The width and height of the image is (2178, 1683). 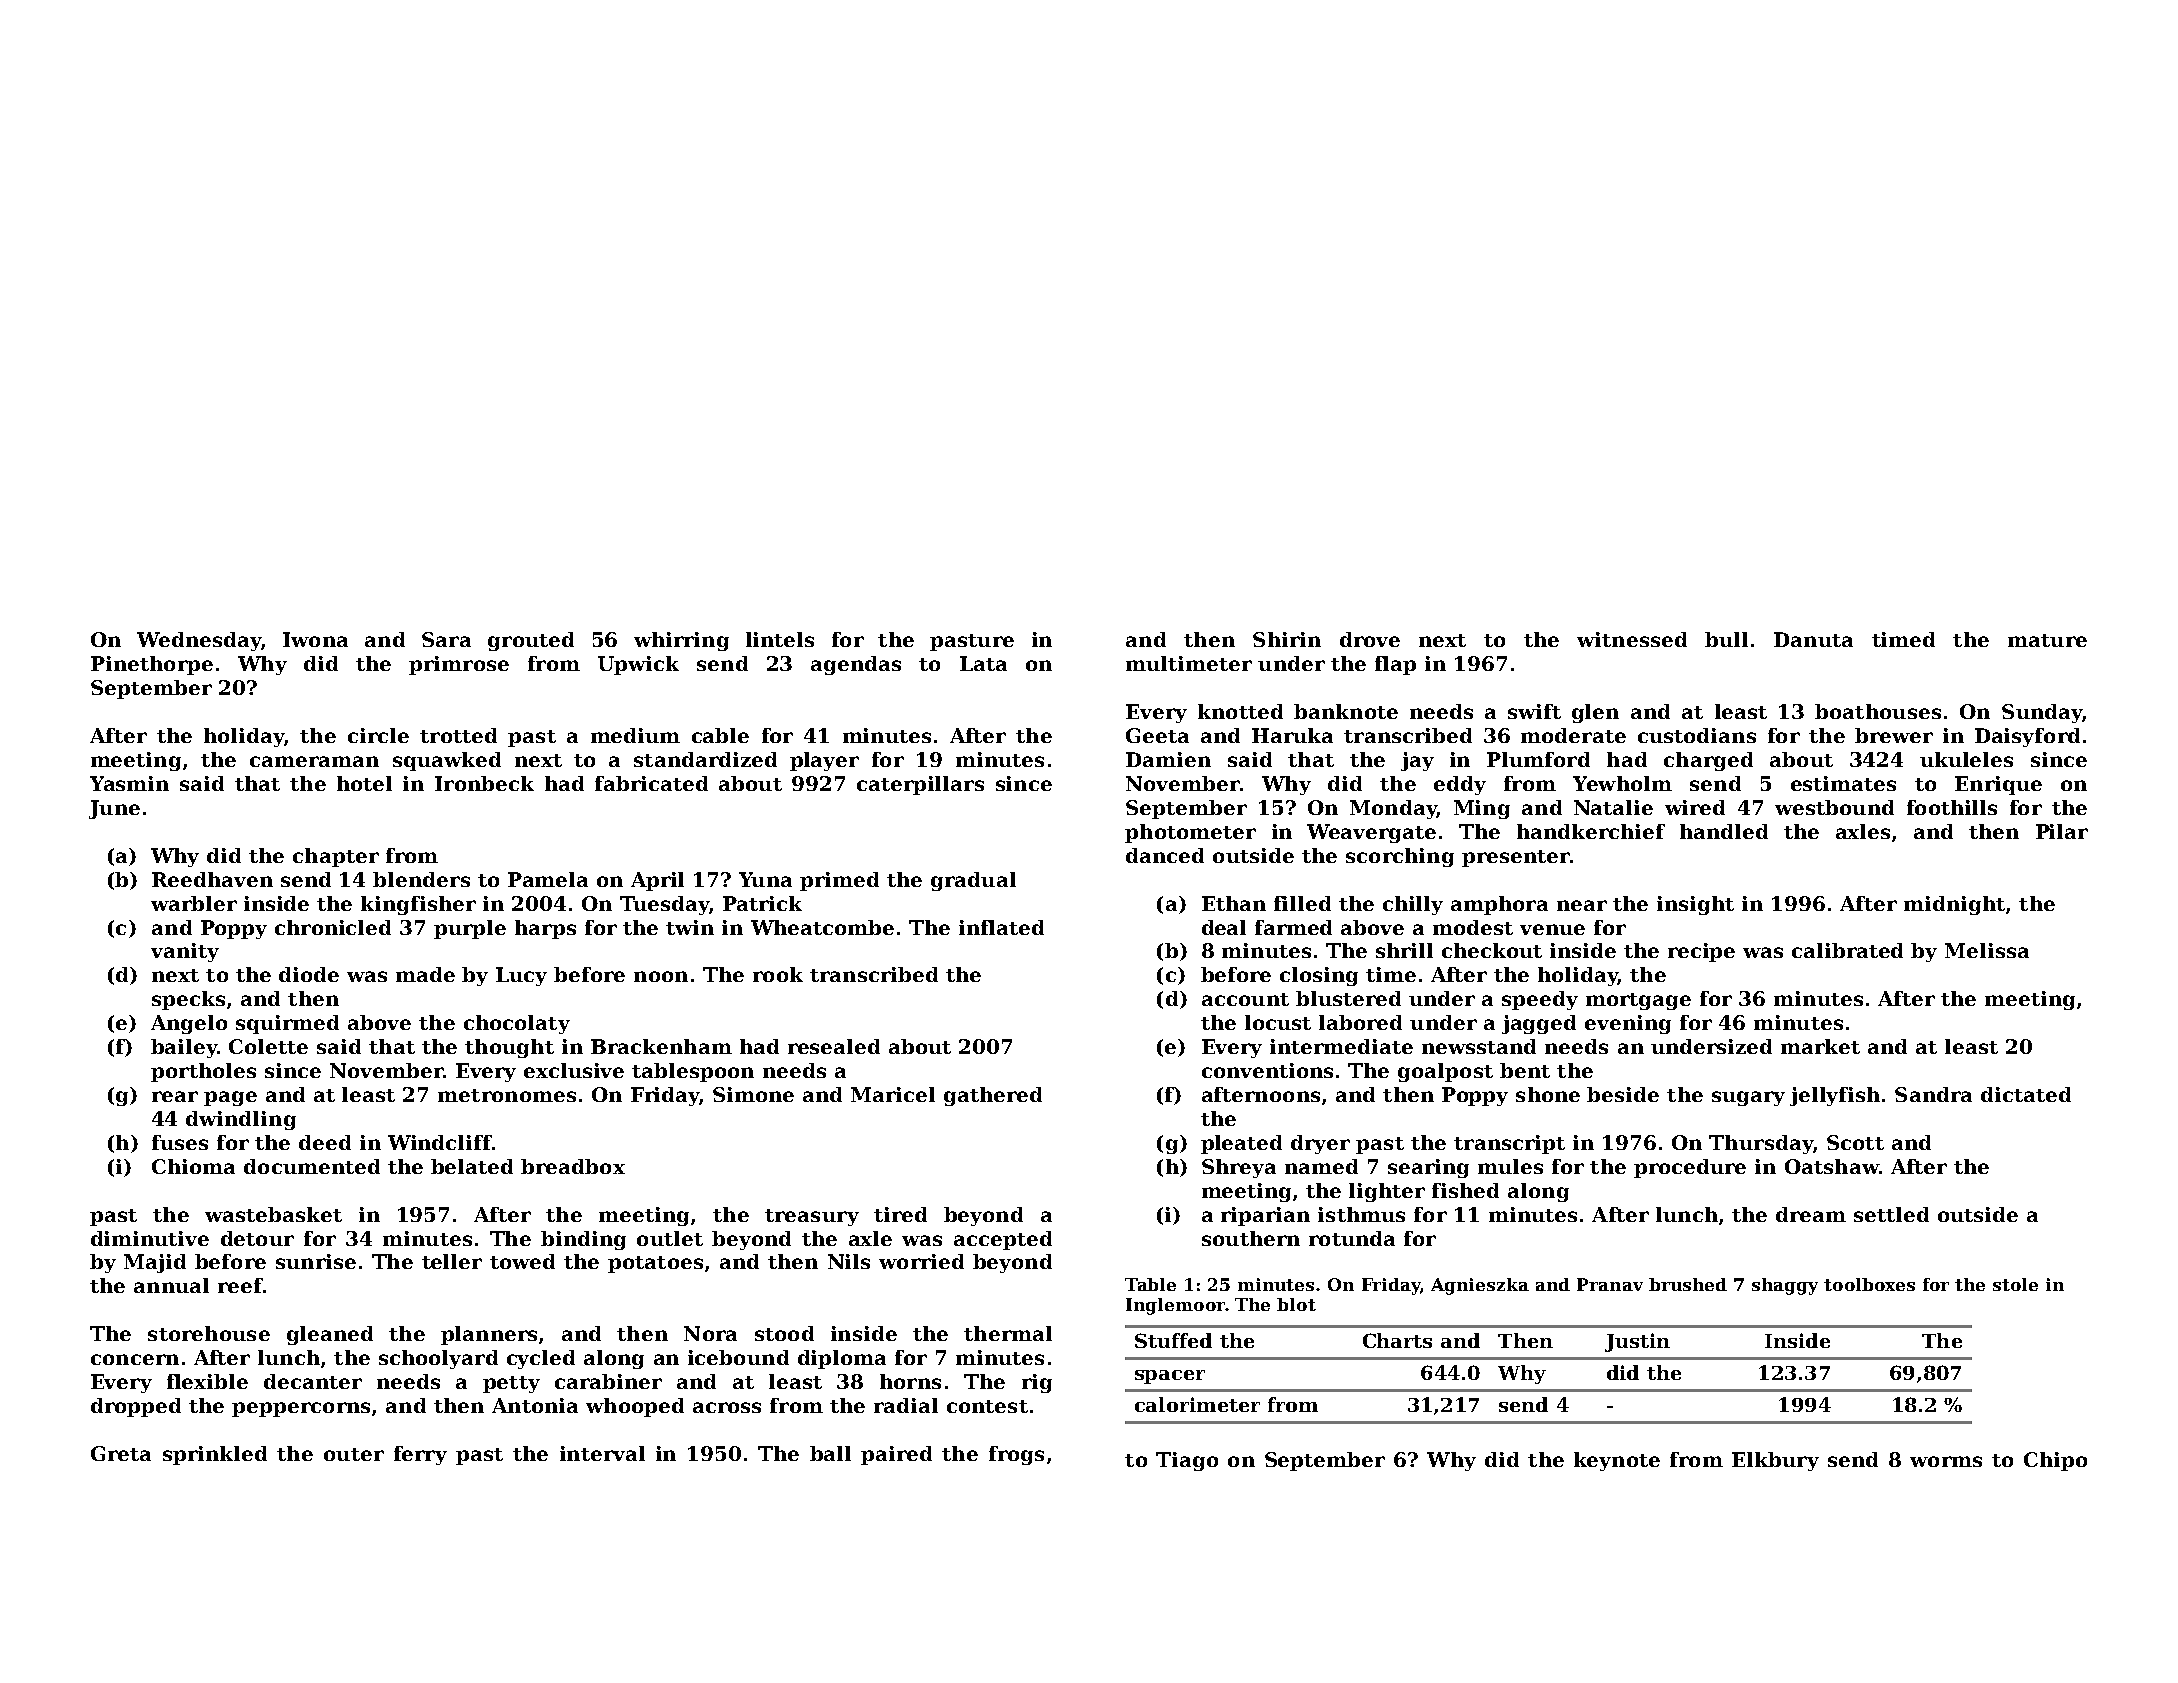 What do you see at coordinates (602, 1453) in the image?
I see `interval` at bounding box center [602, 1453].
